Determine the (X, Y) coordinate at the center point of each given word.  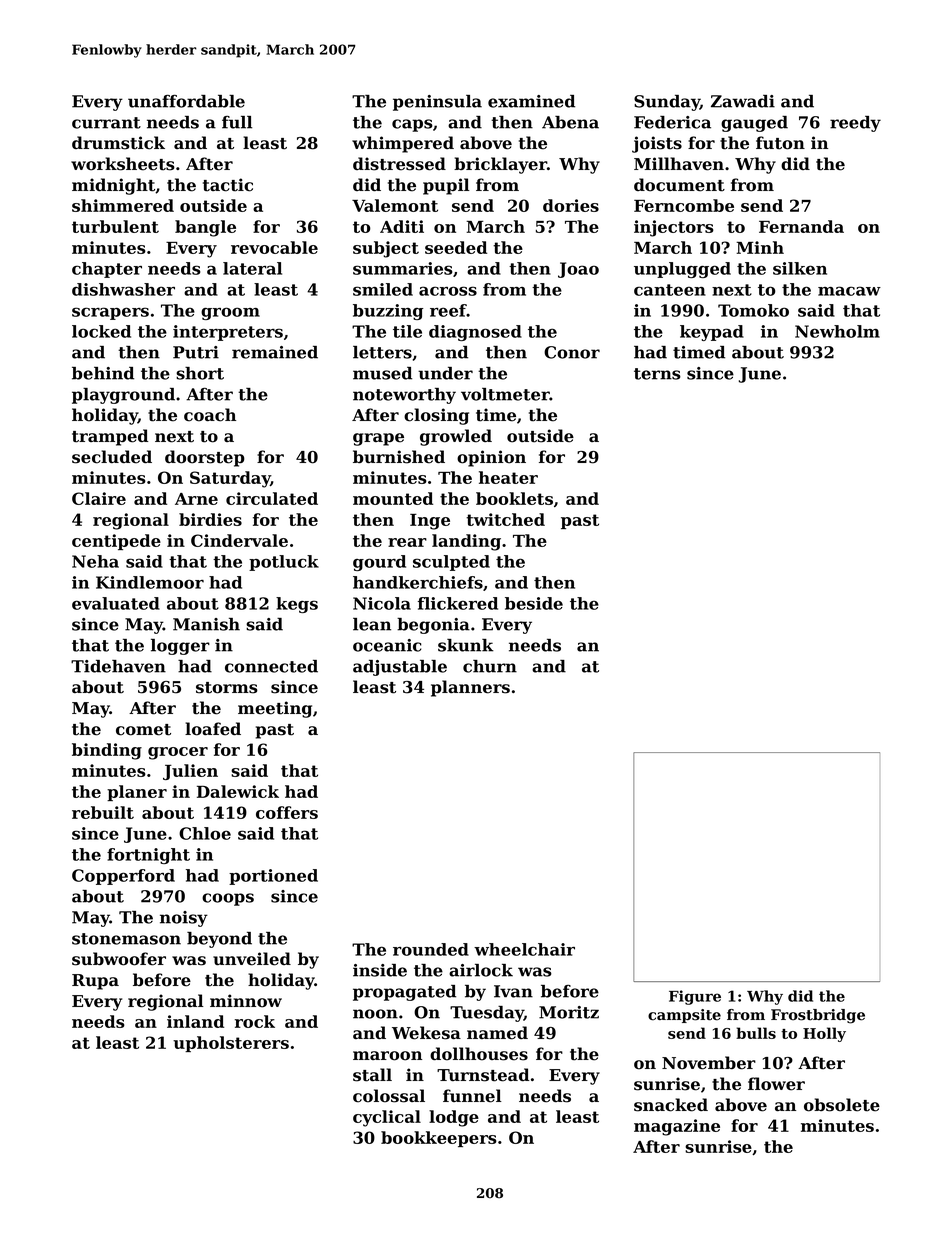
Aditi (402, 226)
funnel (472, 1096)
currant (106, 123)
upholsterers (231, 1044)
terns (657, 374)
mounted (393, 498)
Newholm (837, 331)
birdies (210, 519)
